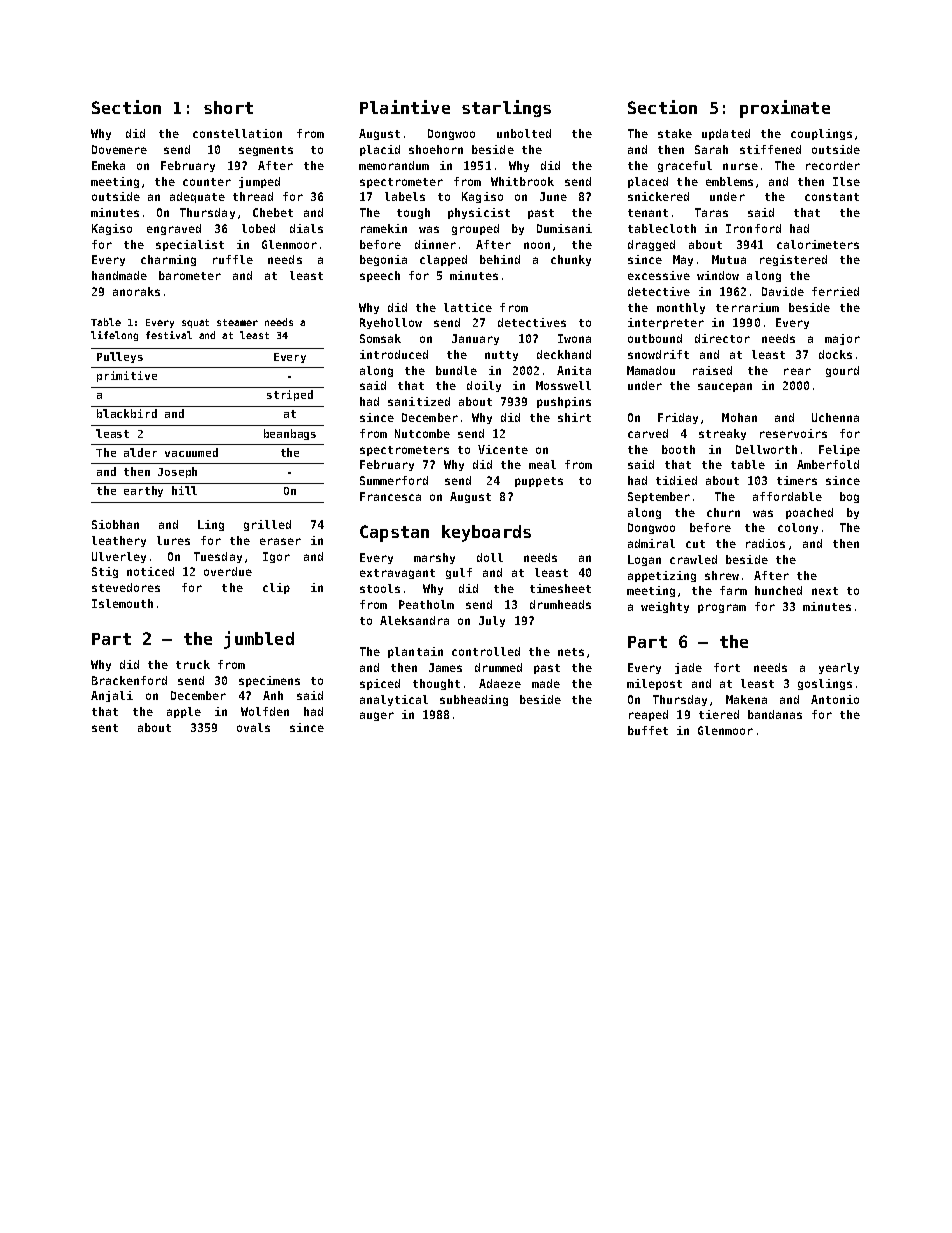 This screenshot has height=1233, width=952. I want to click on next, so click(825, 591).
